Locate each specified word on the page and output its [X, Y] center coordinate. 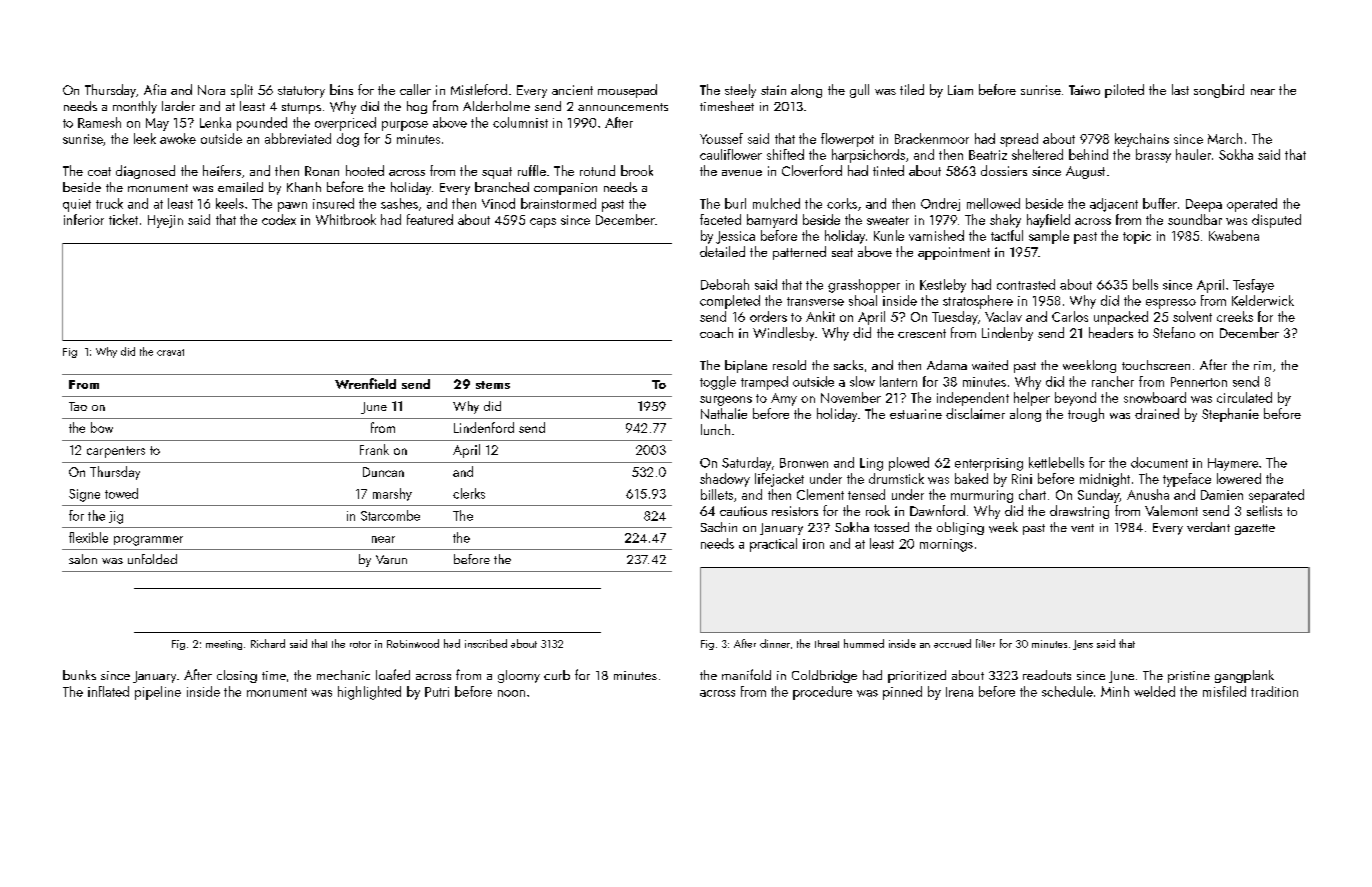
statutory [301, 92]
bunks [79, 675]
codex [279, 219]
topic [1137, 237]
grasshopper [864, 286]
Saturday [746, 464]
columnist [520, 122]
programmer [148, 541]
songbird [1219, 91]
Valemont [1171, 510]
